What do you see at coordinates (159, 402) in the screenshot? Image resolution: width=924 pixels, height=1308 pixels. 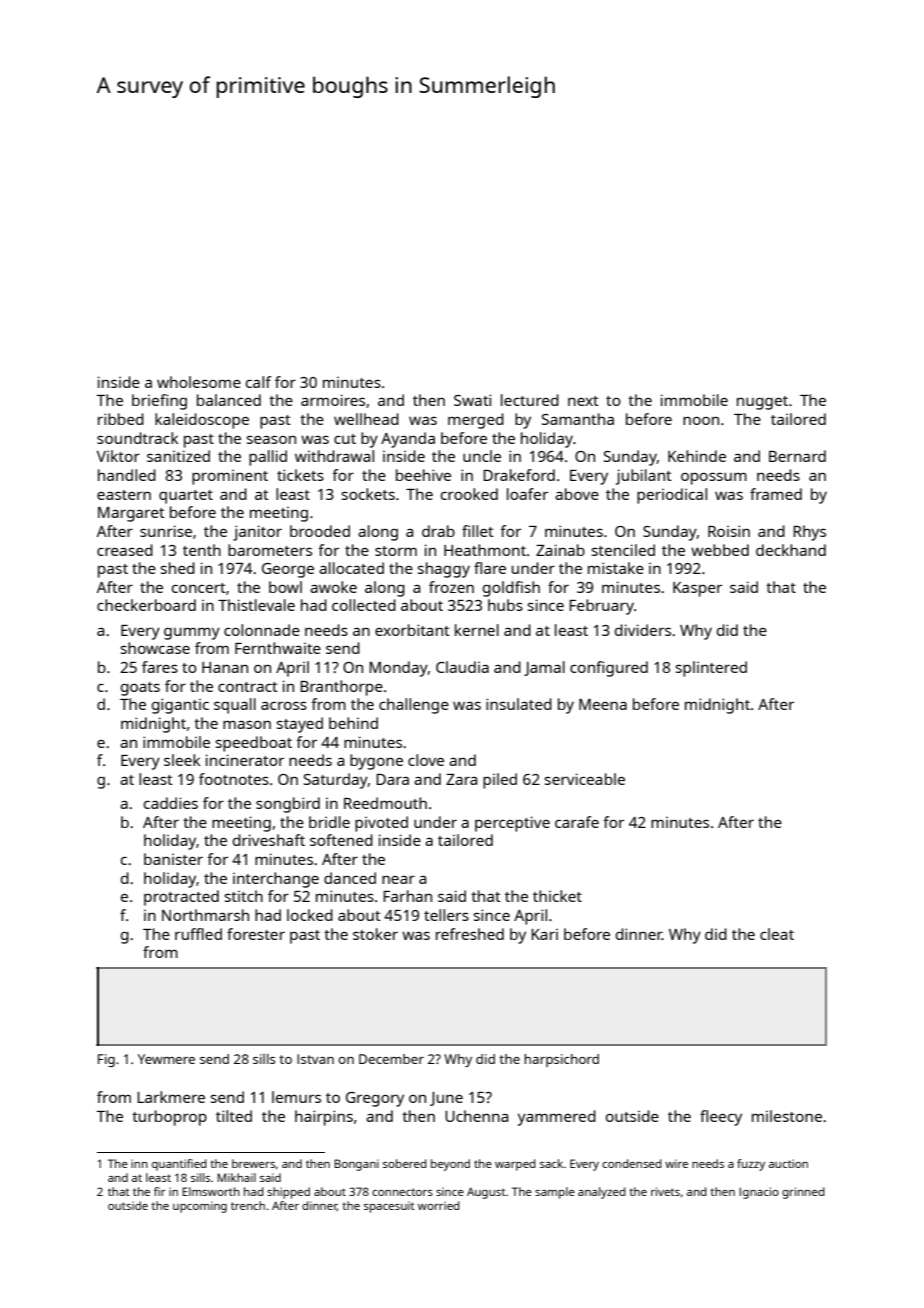 I see `briefing` at bounding box center [159, 402].
